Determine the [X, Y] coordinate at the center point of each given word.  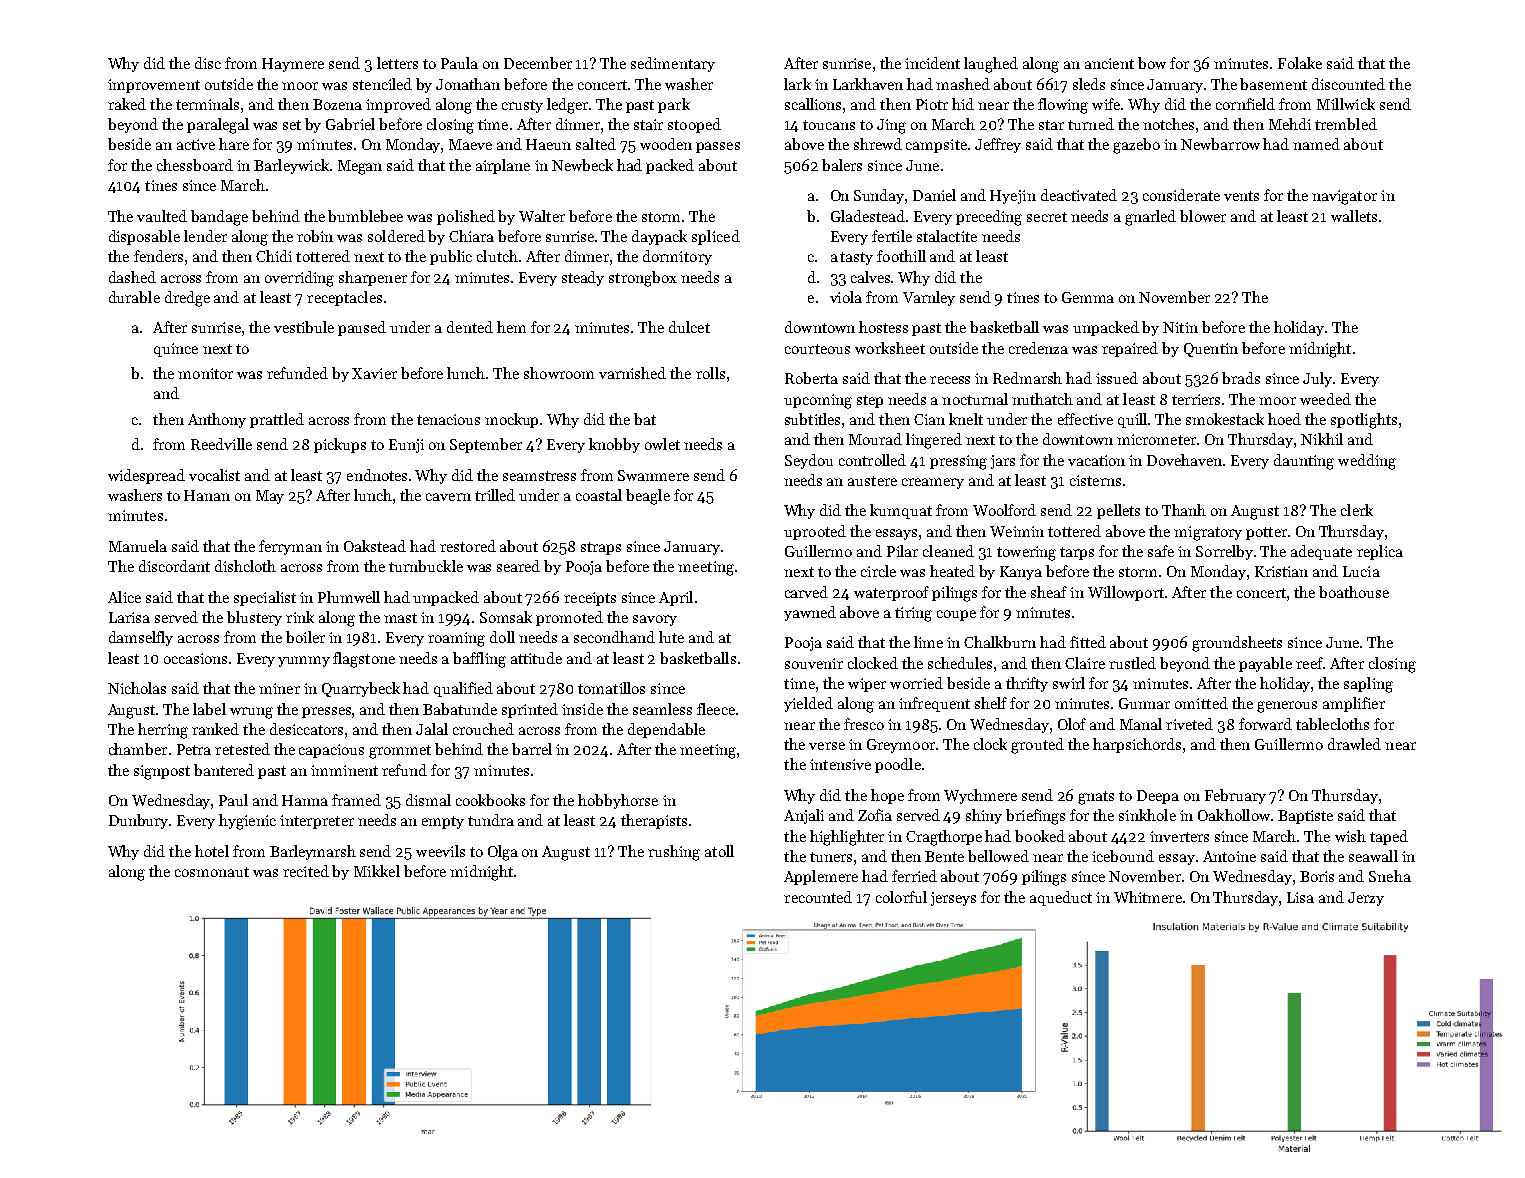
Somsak [506, 617]
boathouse [1354, 592]
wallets [1354, 216]
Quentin [1211, 350]
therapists [654, 821]
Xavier [374, 373]
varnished [632, 373]
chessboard [195, 165]
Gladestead [868, 216]
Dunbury [139, 821]
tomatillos [611, 688]
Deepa [1158, 797]
